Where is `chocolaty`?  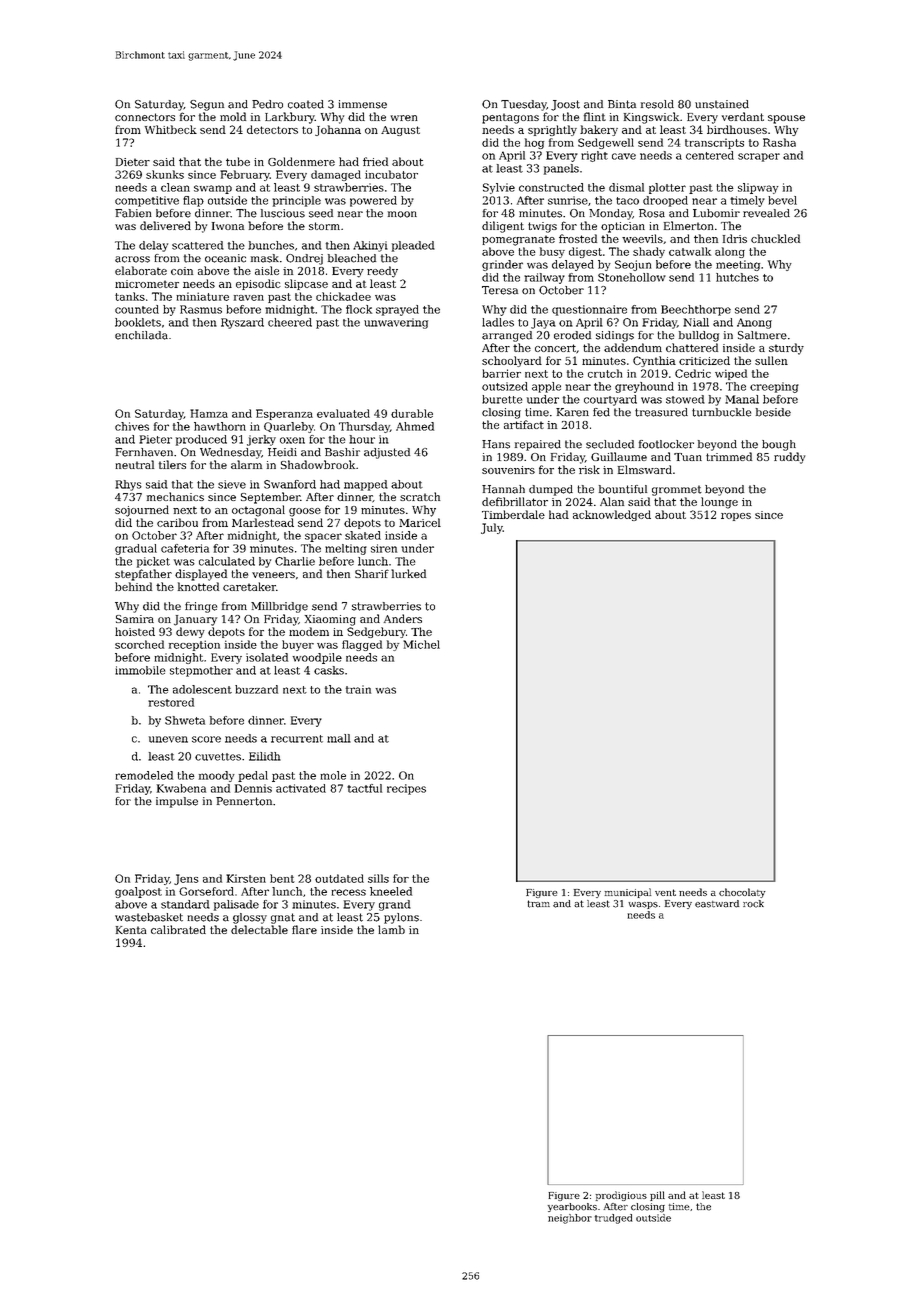 chocolaty is located at coordinates (742, 893).
